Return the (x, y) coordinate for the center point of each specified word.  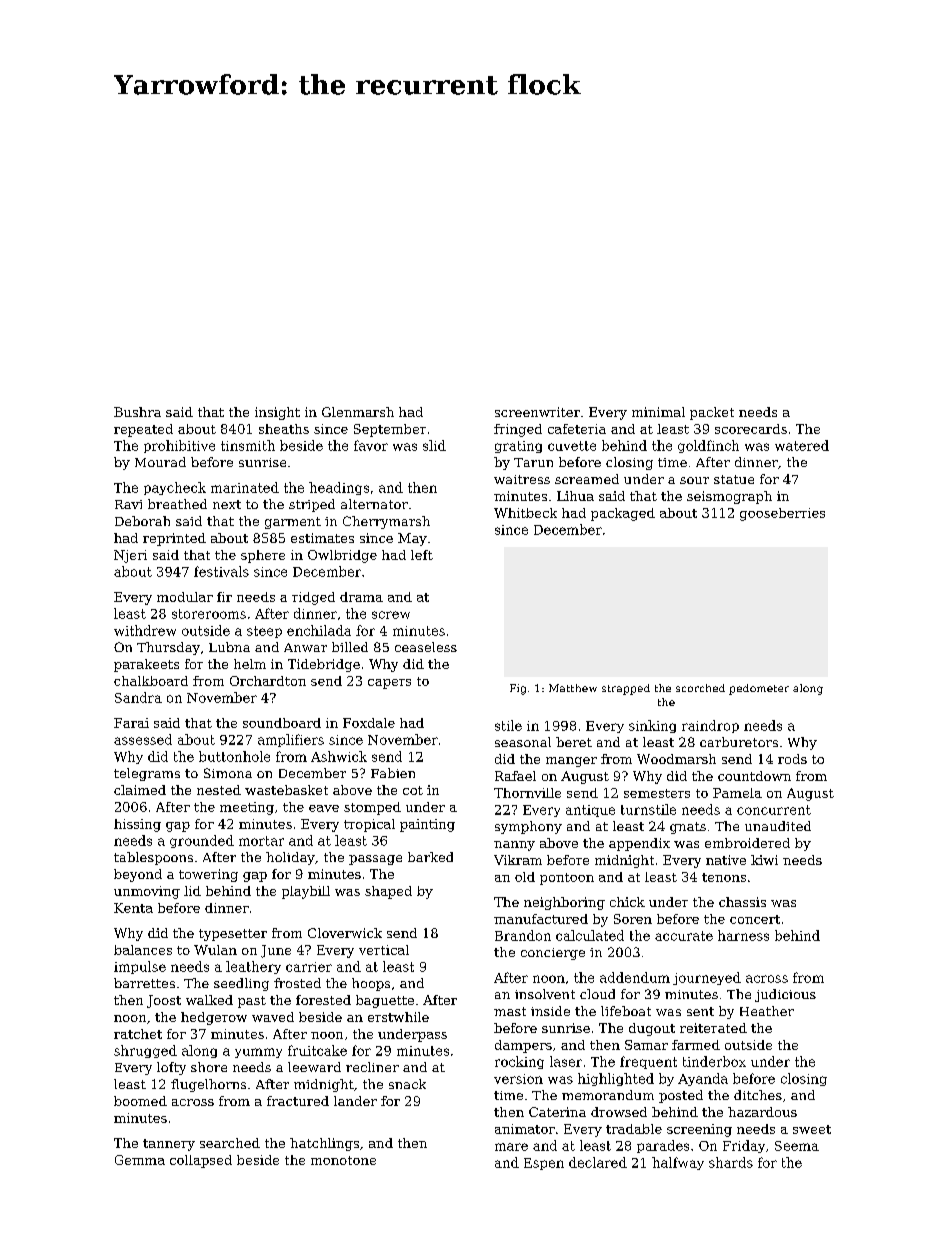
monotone (343, 1160)
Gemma (140, 1160)
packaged (623, 514)
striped (312, 505)
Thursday (168, 648)
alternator (374, 504)
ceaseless (426, 647)
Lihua (575, 496)
